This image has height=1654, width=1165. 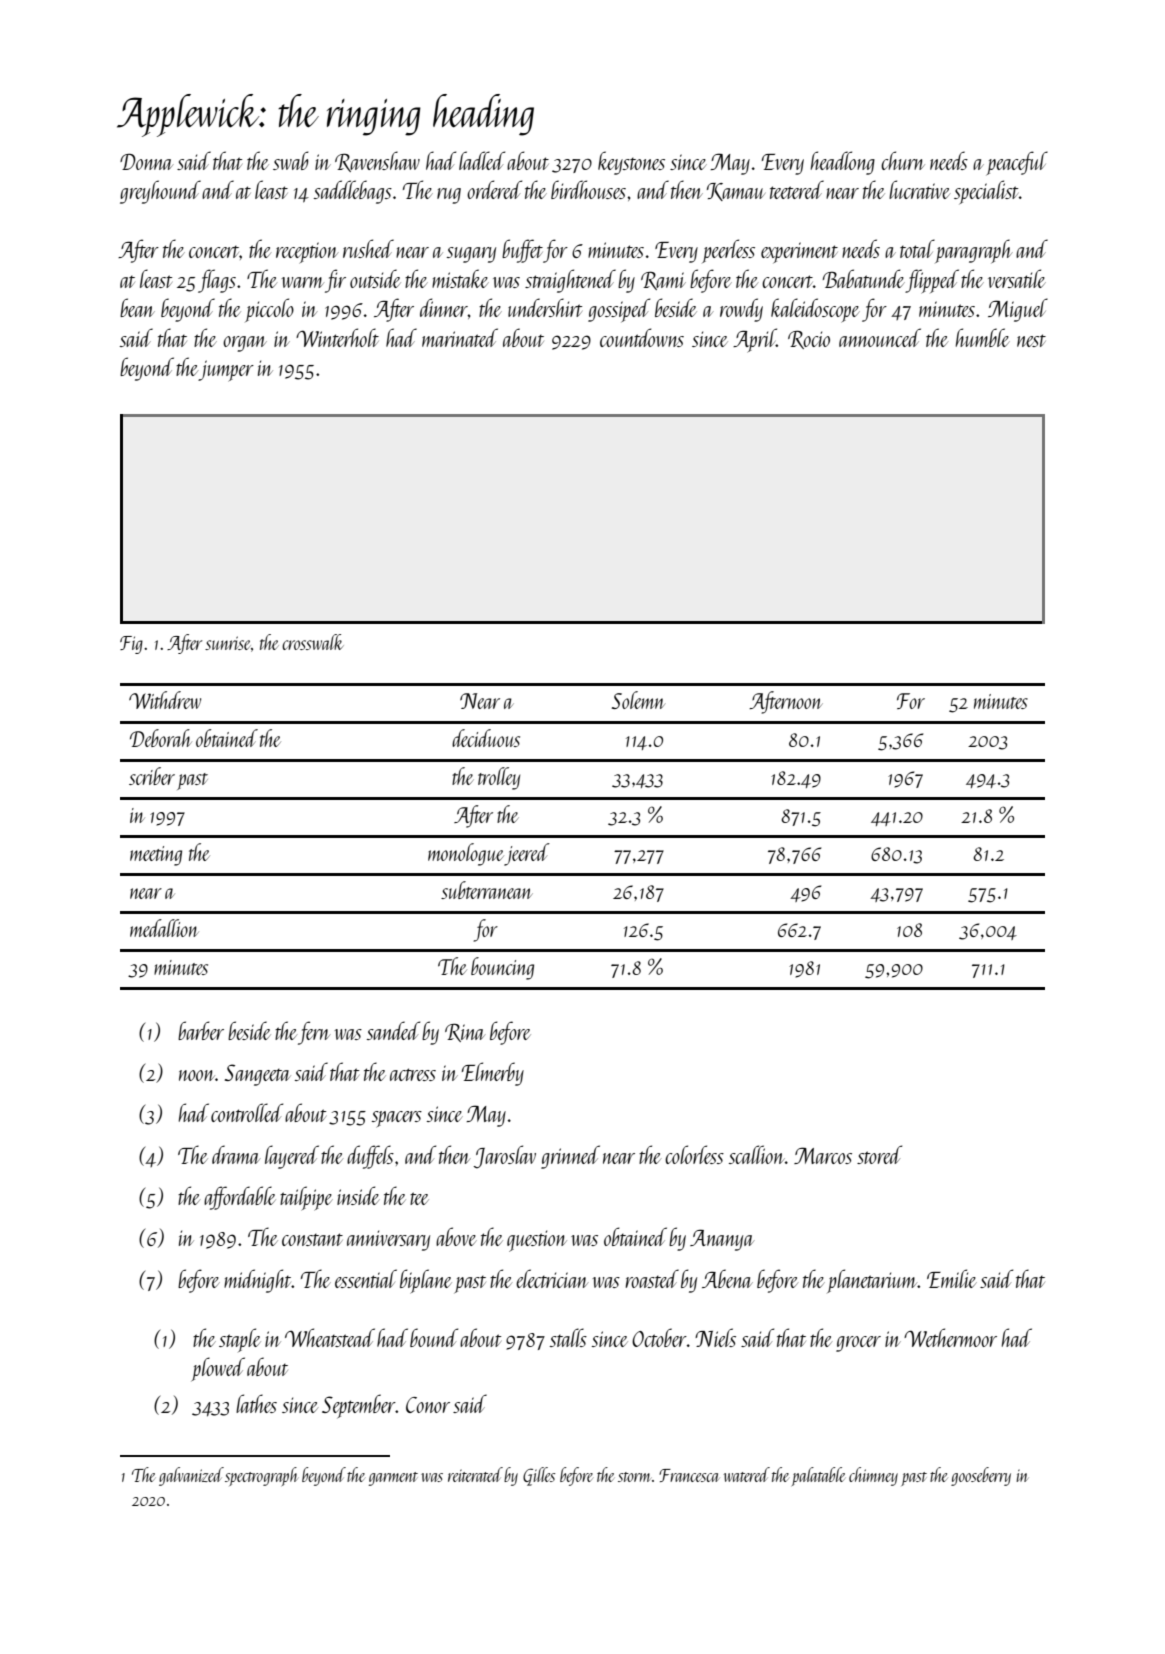 I want to click on churn, so click(x=903, y=160).
